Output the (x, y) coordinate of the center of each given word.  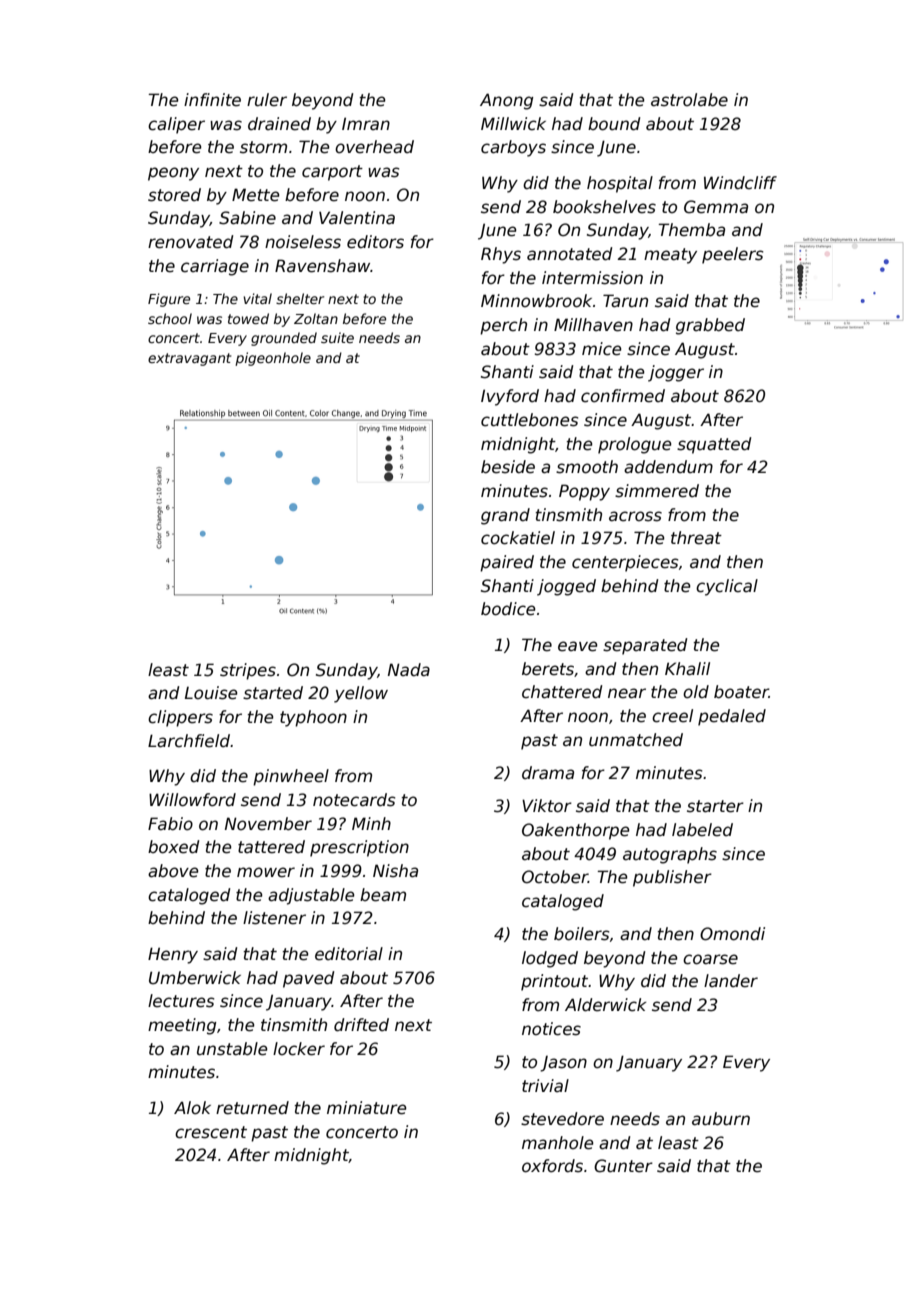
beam (383, 895)
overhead (374, 147)
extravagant (189, 359)
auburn (721, 1119)
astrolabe (689, 100)
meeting (182, 1026)
